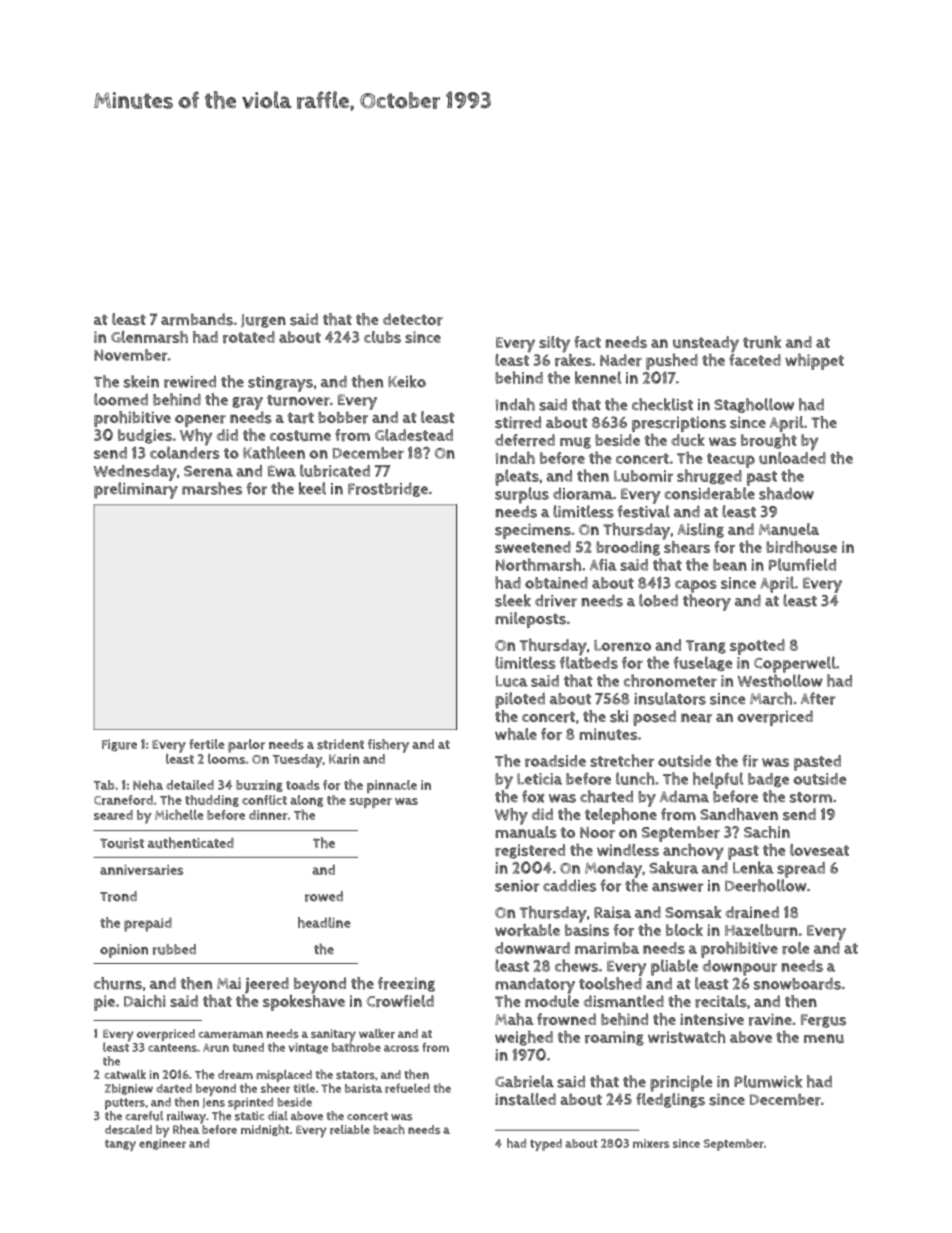 This image has height=1233, width=952. I want to click on November, so click(131, 355).
